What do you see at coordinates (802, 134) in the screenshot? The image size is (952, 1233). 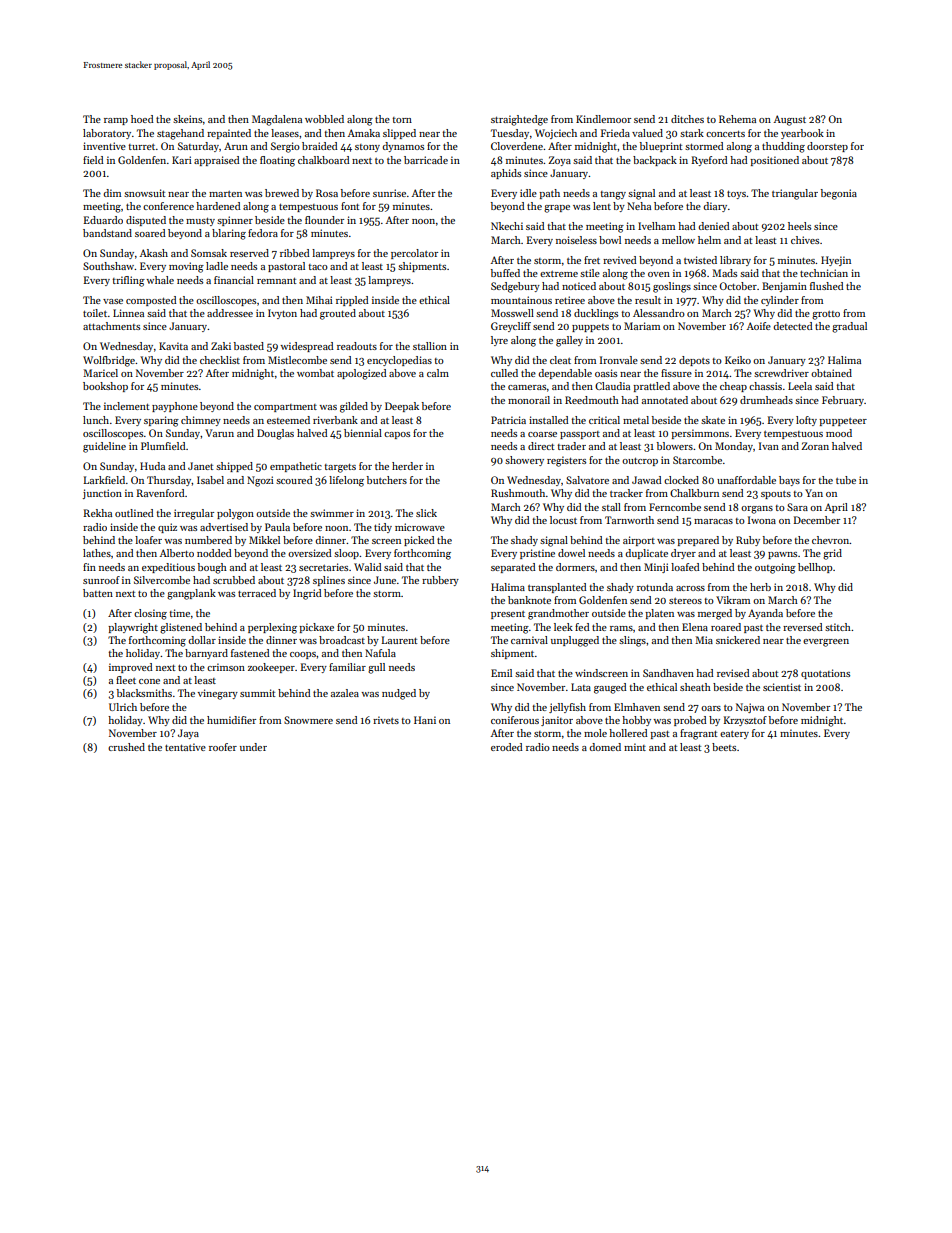 I see `yearbook` at bounding box center [802, 134].
